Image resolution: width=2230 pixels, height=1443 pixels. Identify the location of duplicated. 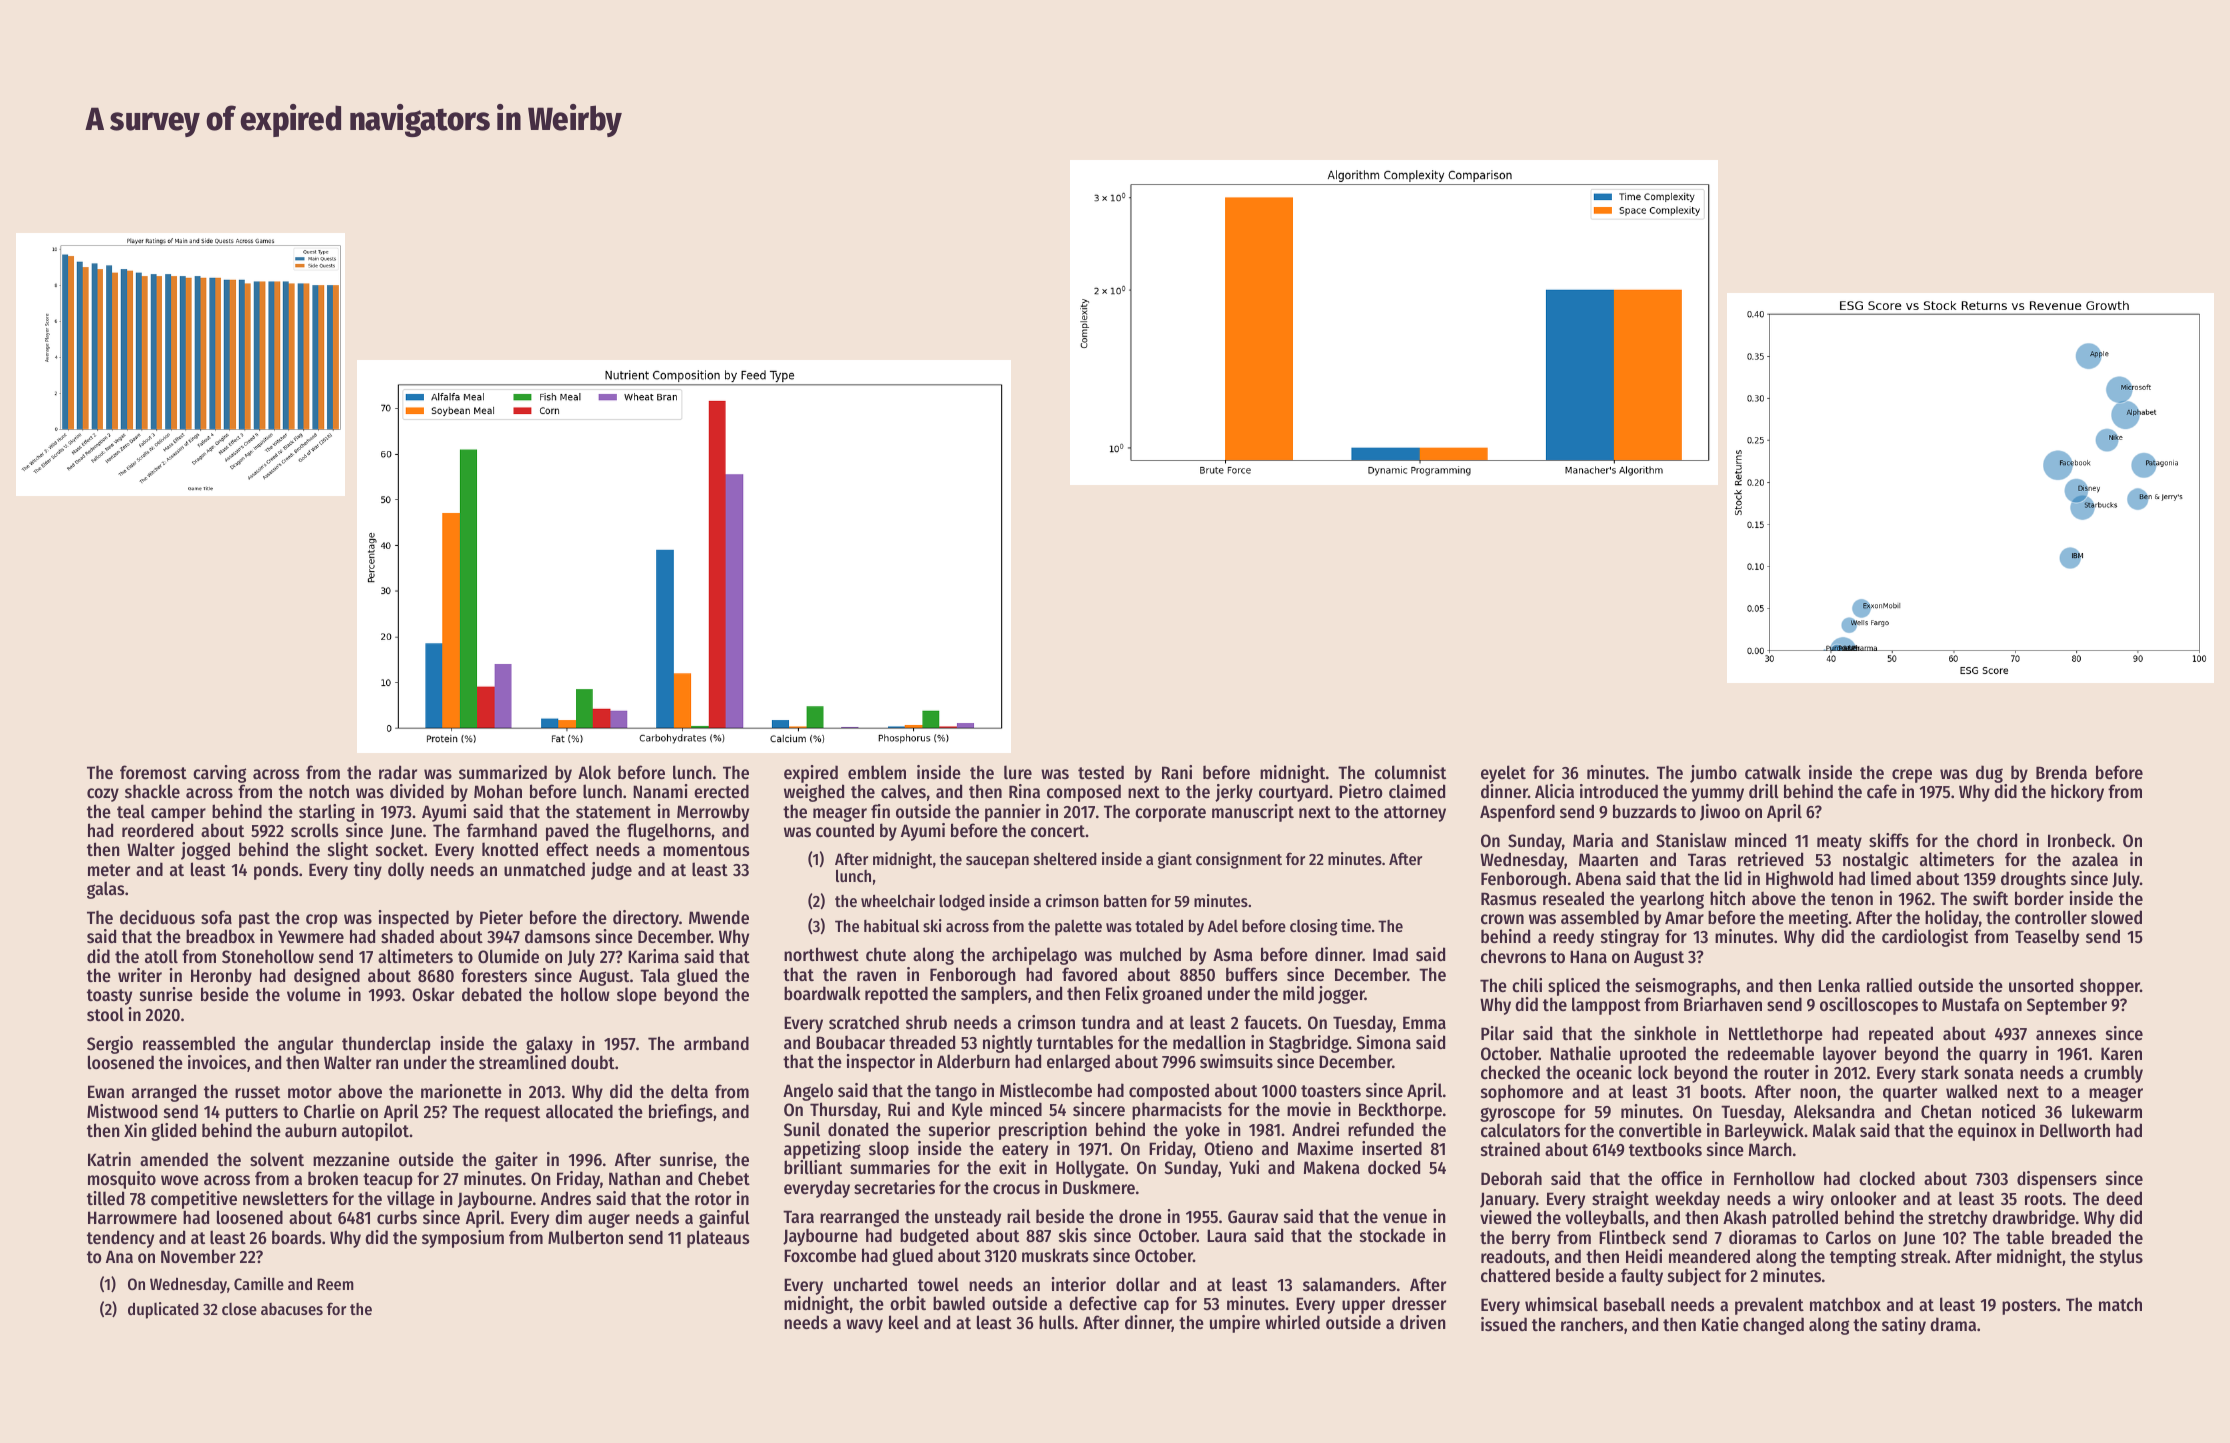
(163, 1310).
